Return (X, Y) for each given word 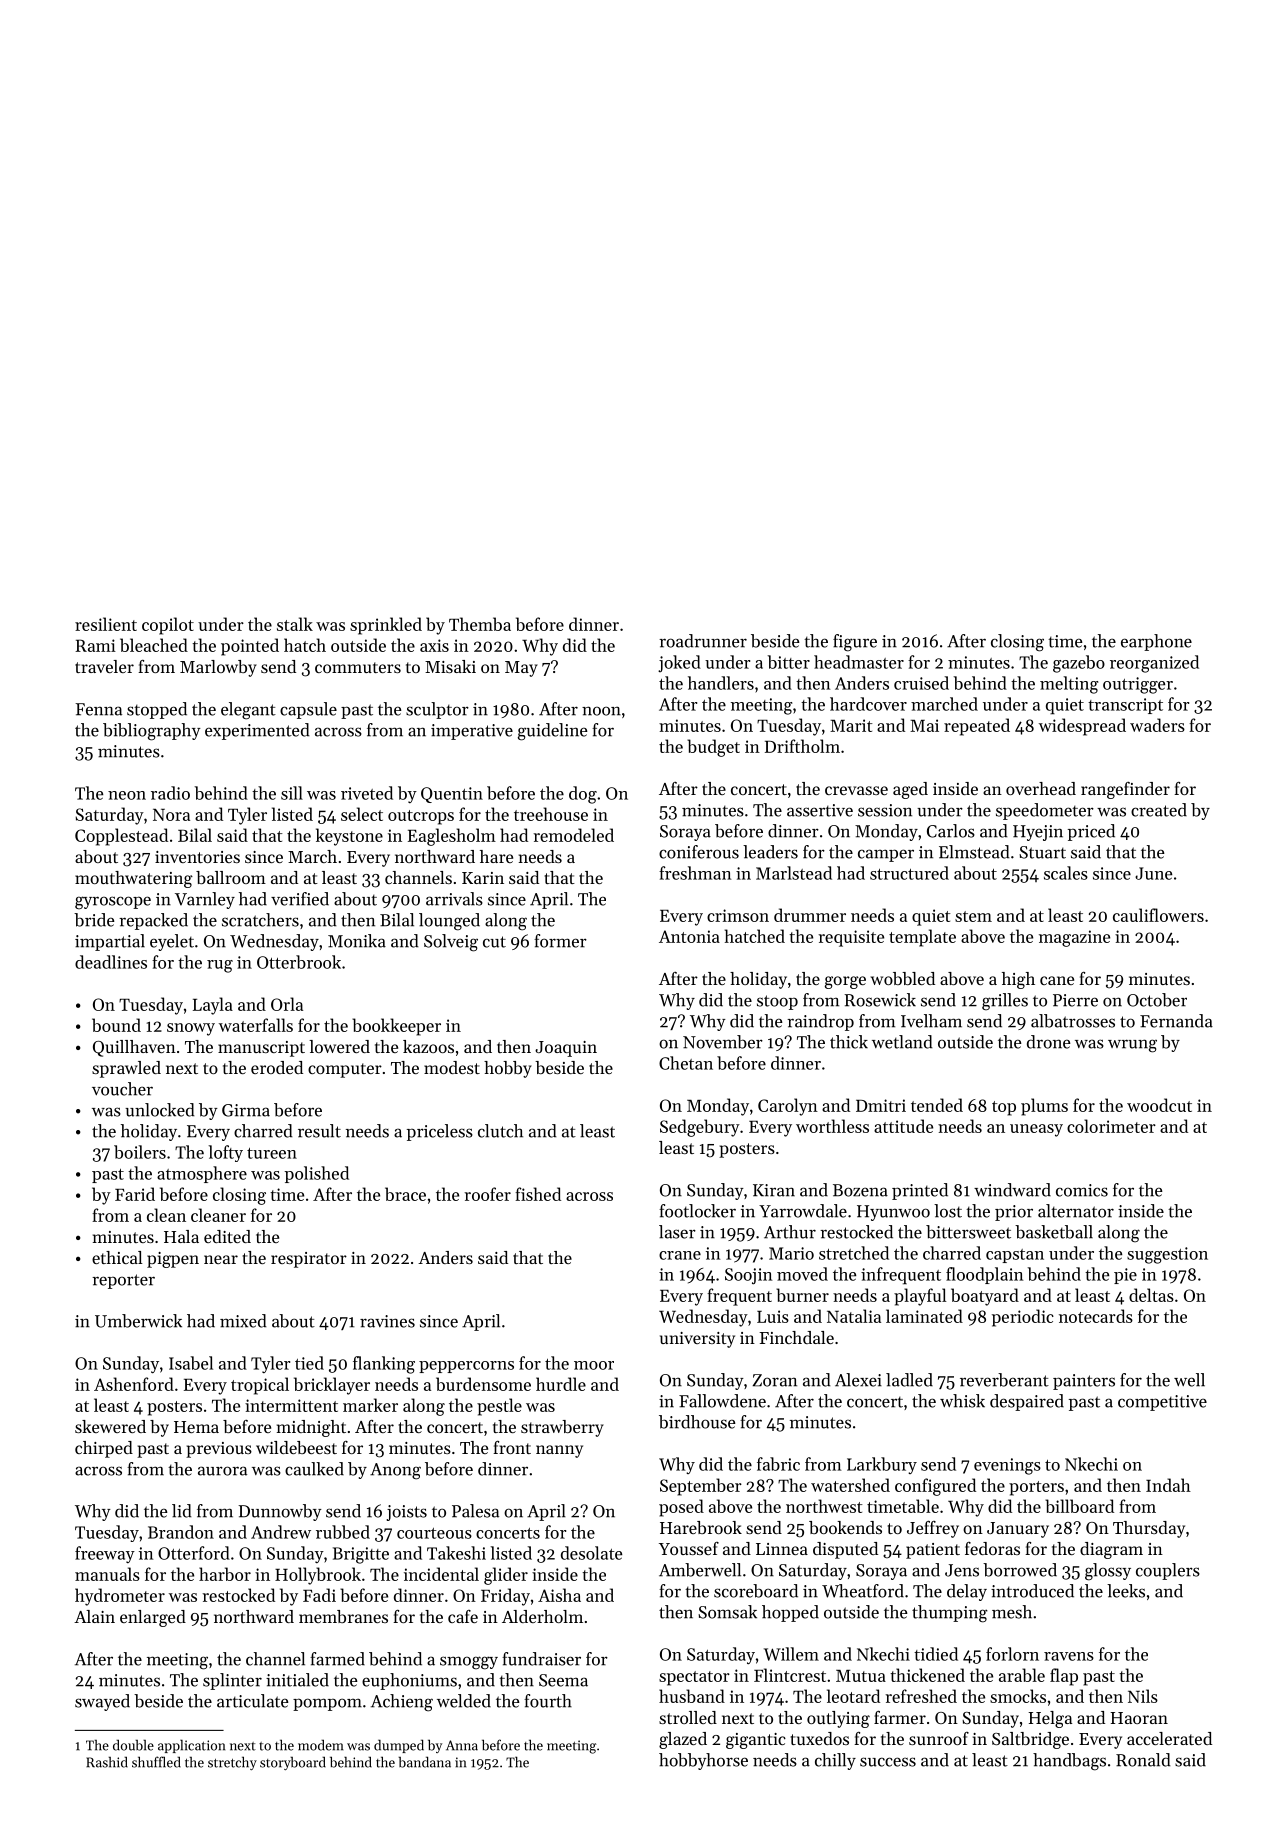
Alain (94, 1616)
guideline (553, 732)
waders (1157, 725)
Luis (773, 1316)
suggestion (1167, 1255)
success (888, 1762)
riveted (367, 793)
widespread (1082, 727)
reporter (123, 1281)
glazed (683, 1740)
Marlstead (794, 873)
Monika (357, 941)
